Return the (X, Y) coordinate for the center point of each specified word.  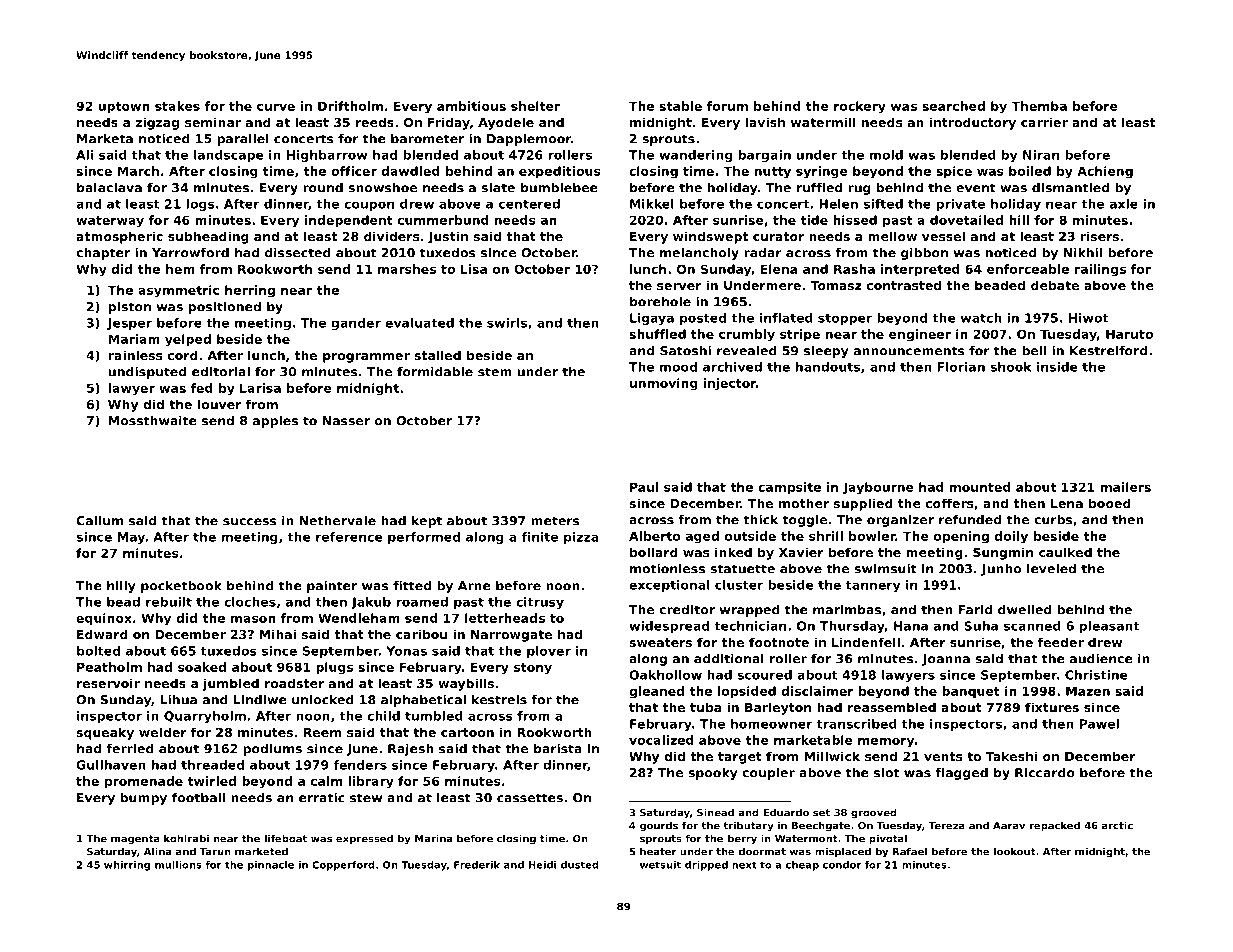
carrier (1044, 122)
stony (533, 669)
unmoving (664, 384)
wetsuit (660, 865)
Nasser (346, 421)
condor (842, 865)
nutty (773, 173)
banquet (971, 692)
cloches (250, 602)
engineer (920, 335)
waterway (110, 222)
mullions (178, 865)
